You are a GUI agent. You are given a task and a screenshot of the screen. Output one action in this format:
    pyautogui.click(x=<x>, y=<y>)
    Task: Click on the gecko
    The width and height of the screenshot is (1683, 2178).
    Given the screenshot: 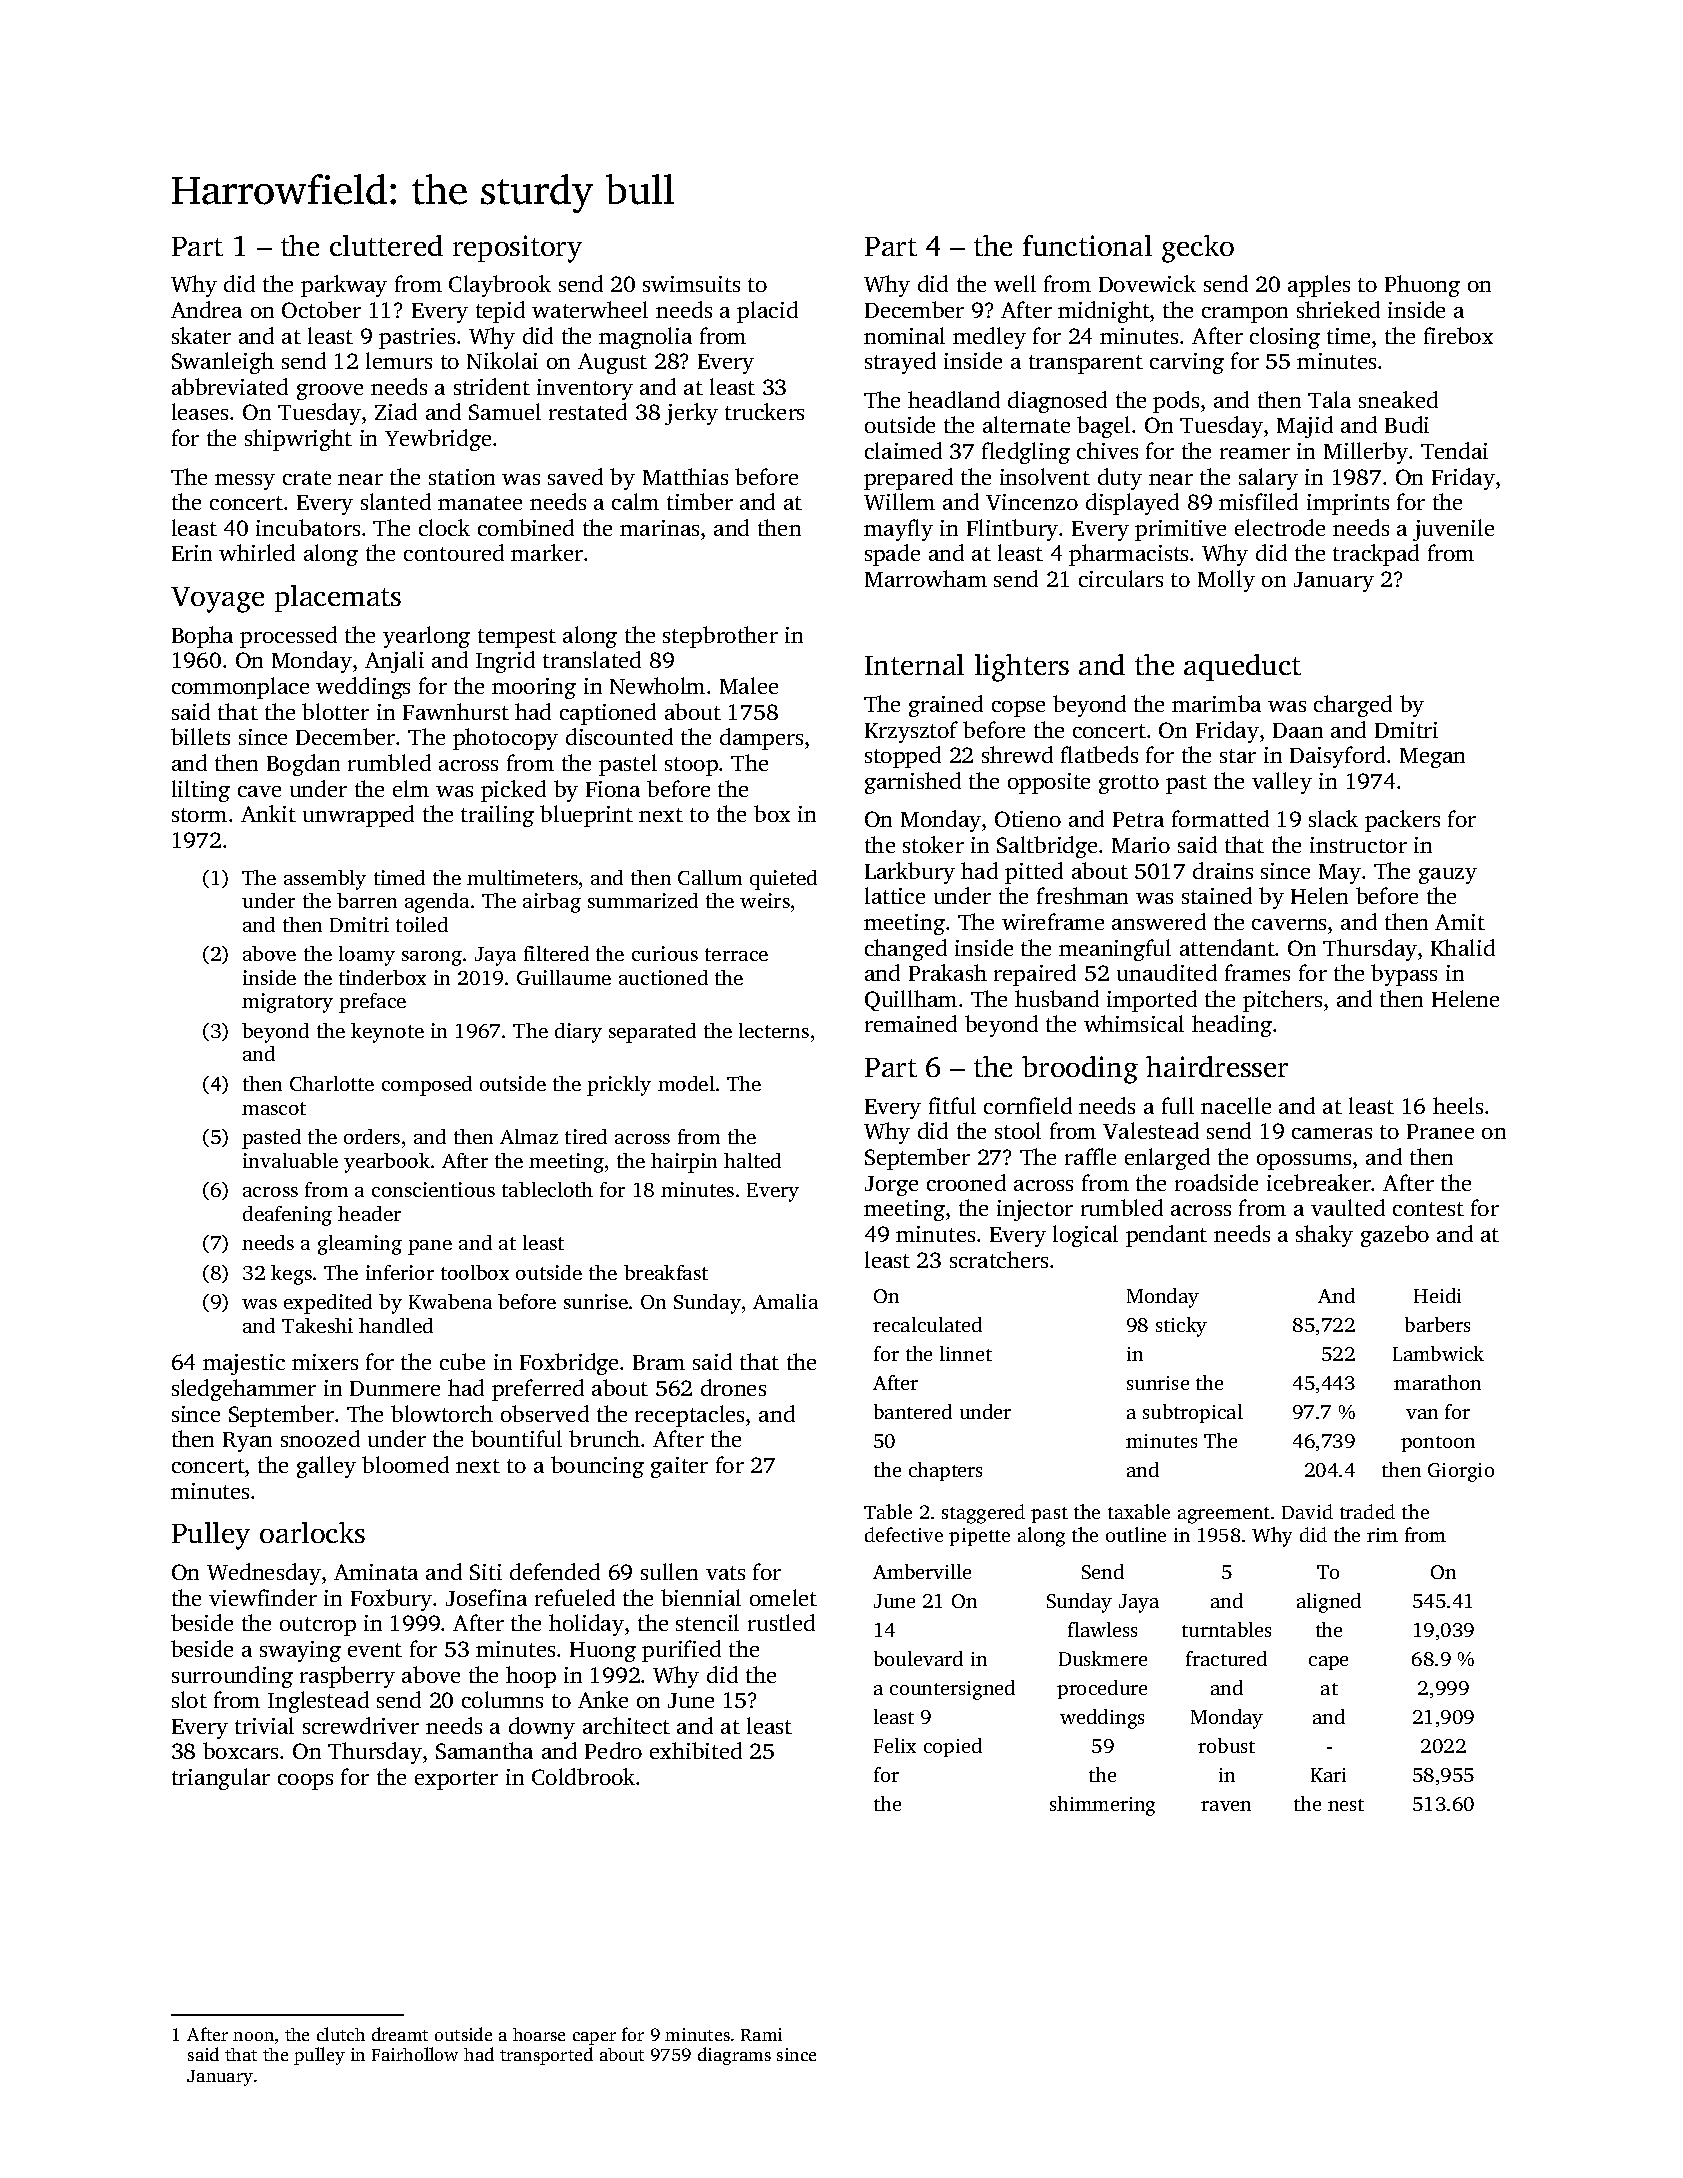 What is the action you would take?
    pyautogui.click(x=1198, y=249)
